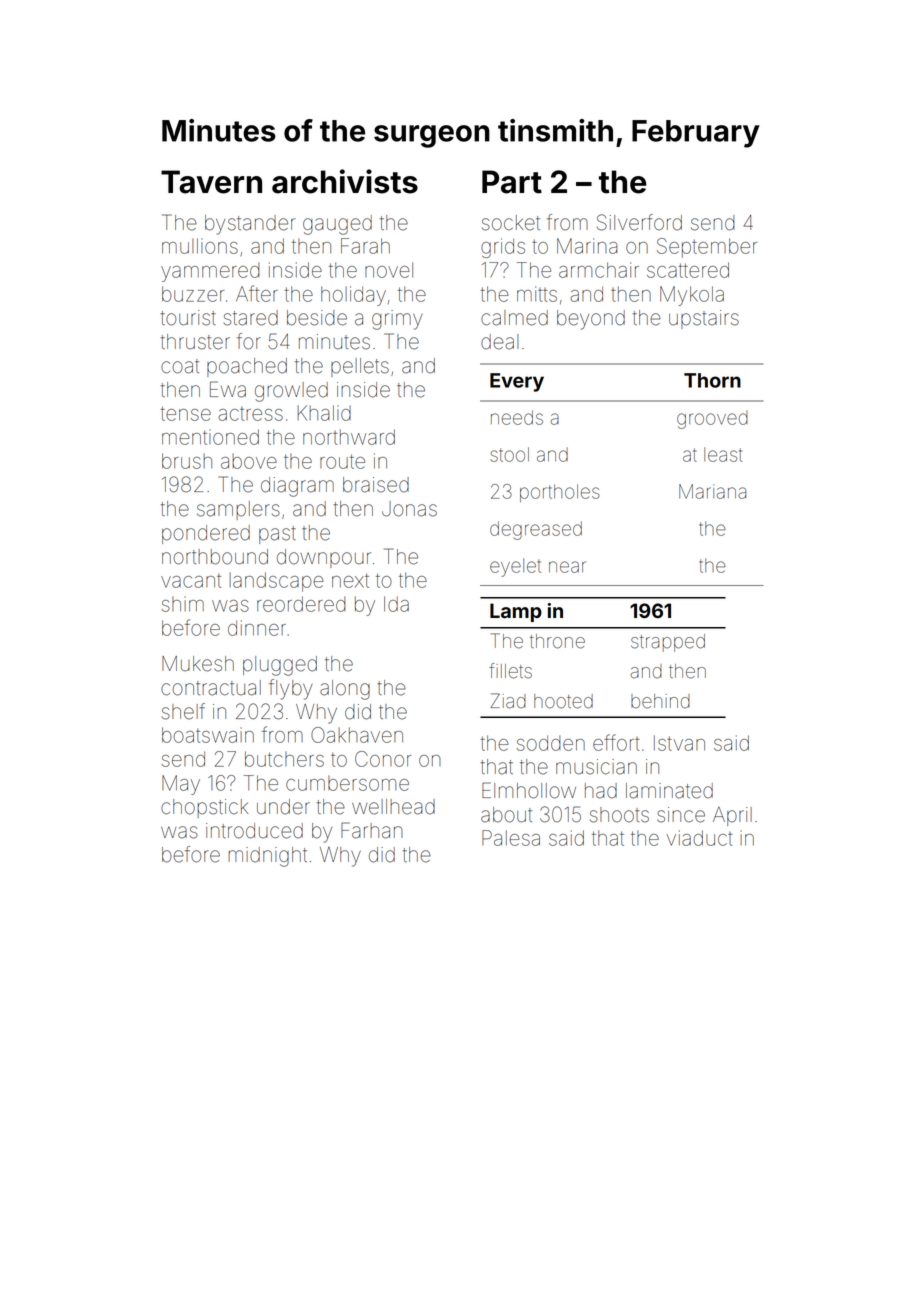 The image size is (924, 1311). What do you see at coordinates (345, 181) in the image?
I see `archivists` at bounding box center [345, 181].
